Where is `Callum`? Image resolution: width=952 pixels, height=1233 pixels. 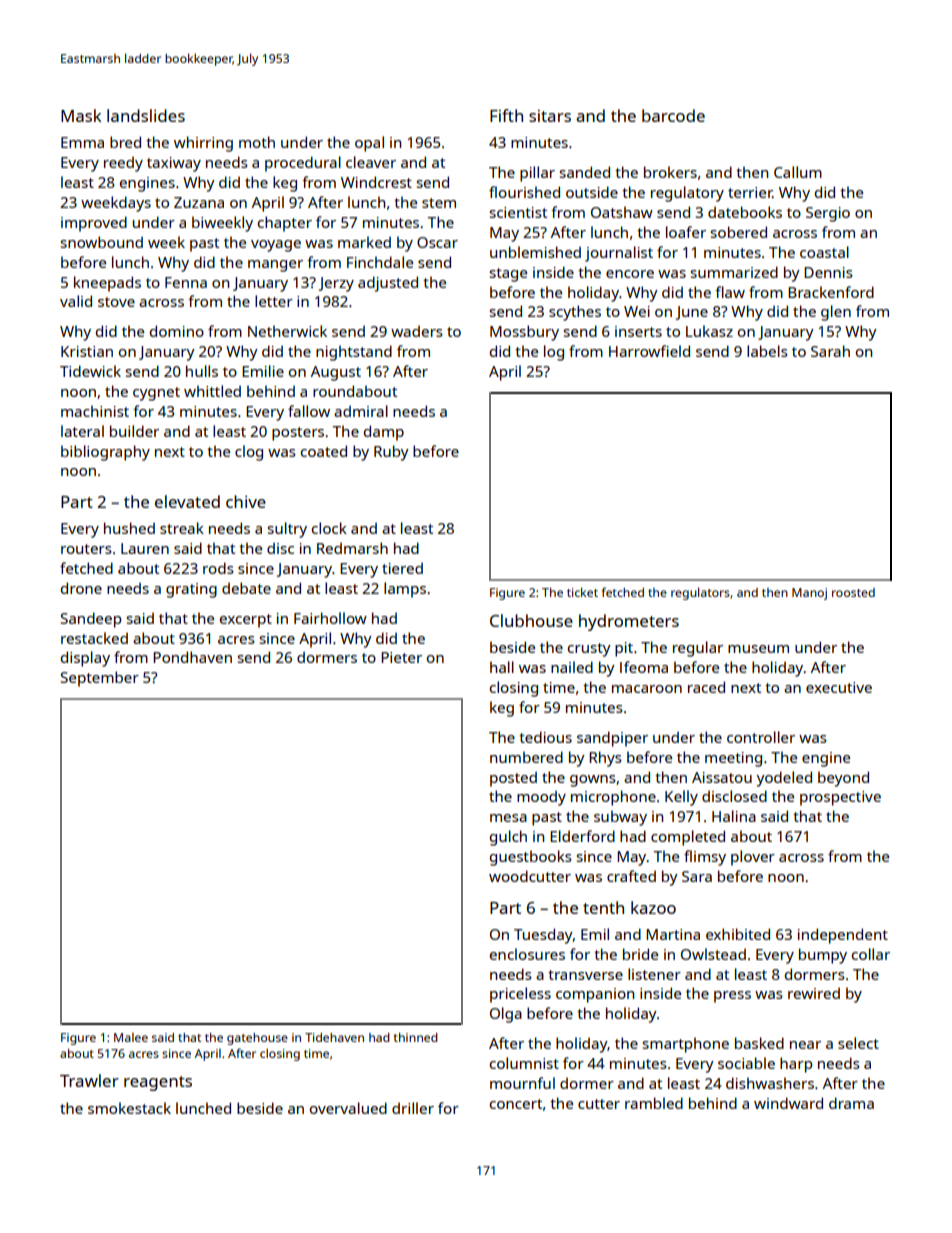 Callum is located at coordinates (798, 172).
